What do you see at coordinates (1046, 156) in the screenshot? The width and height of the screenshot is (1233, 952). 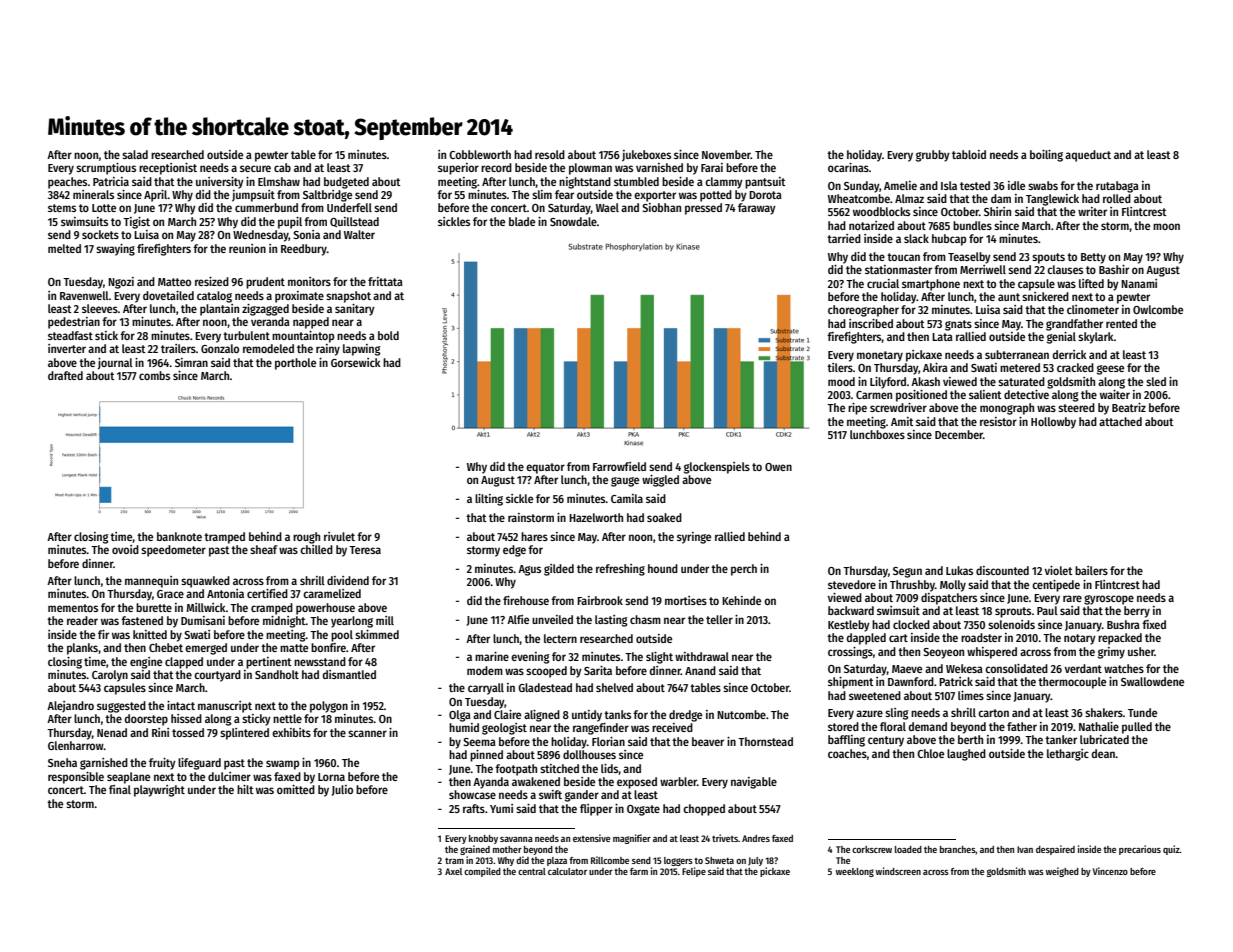 I see `boiling` at bounding box center [1046, 156].
